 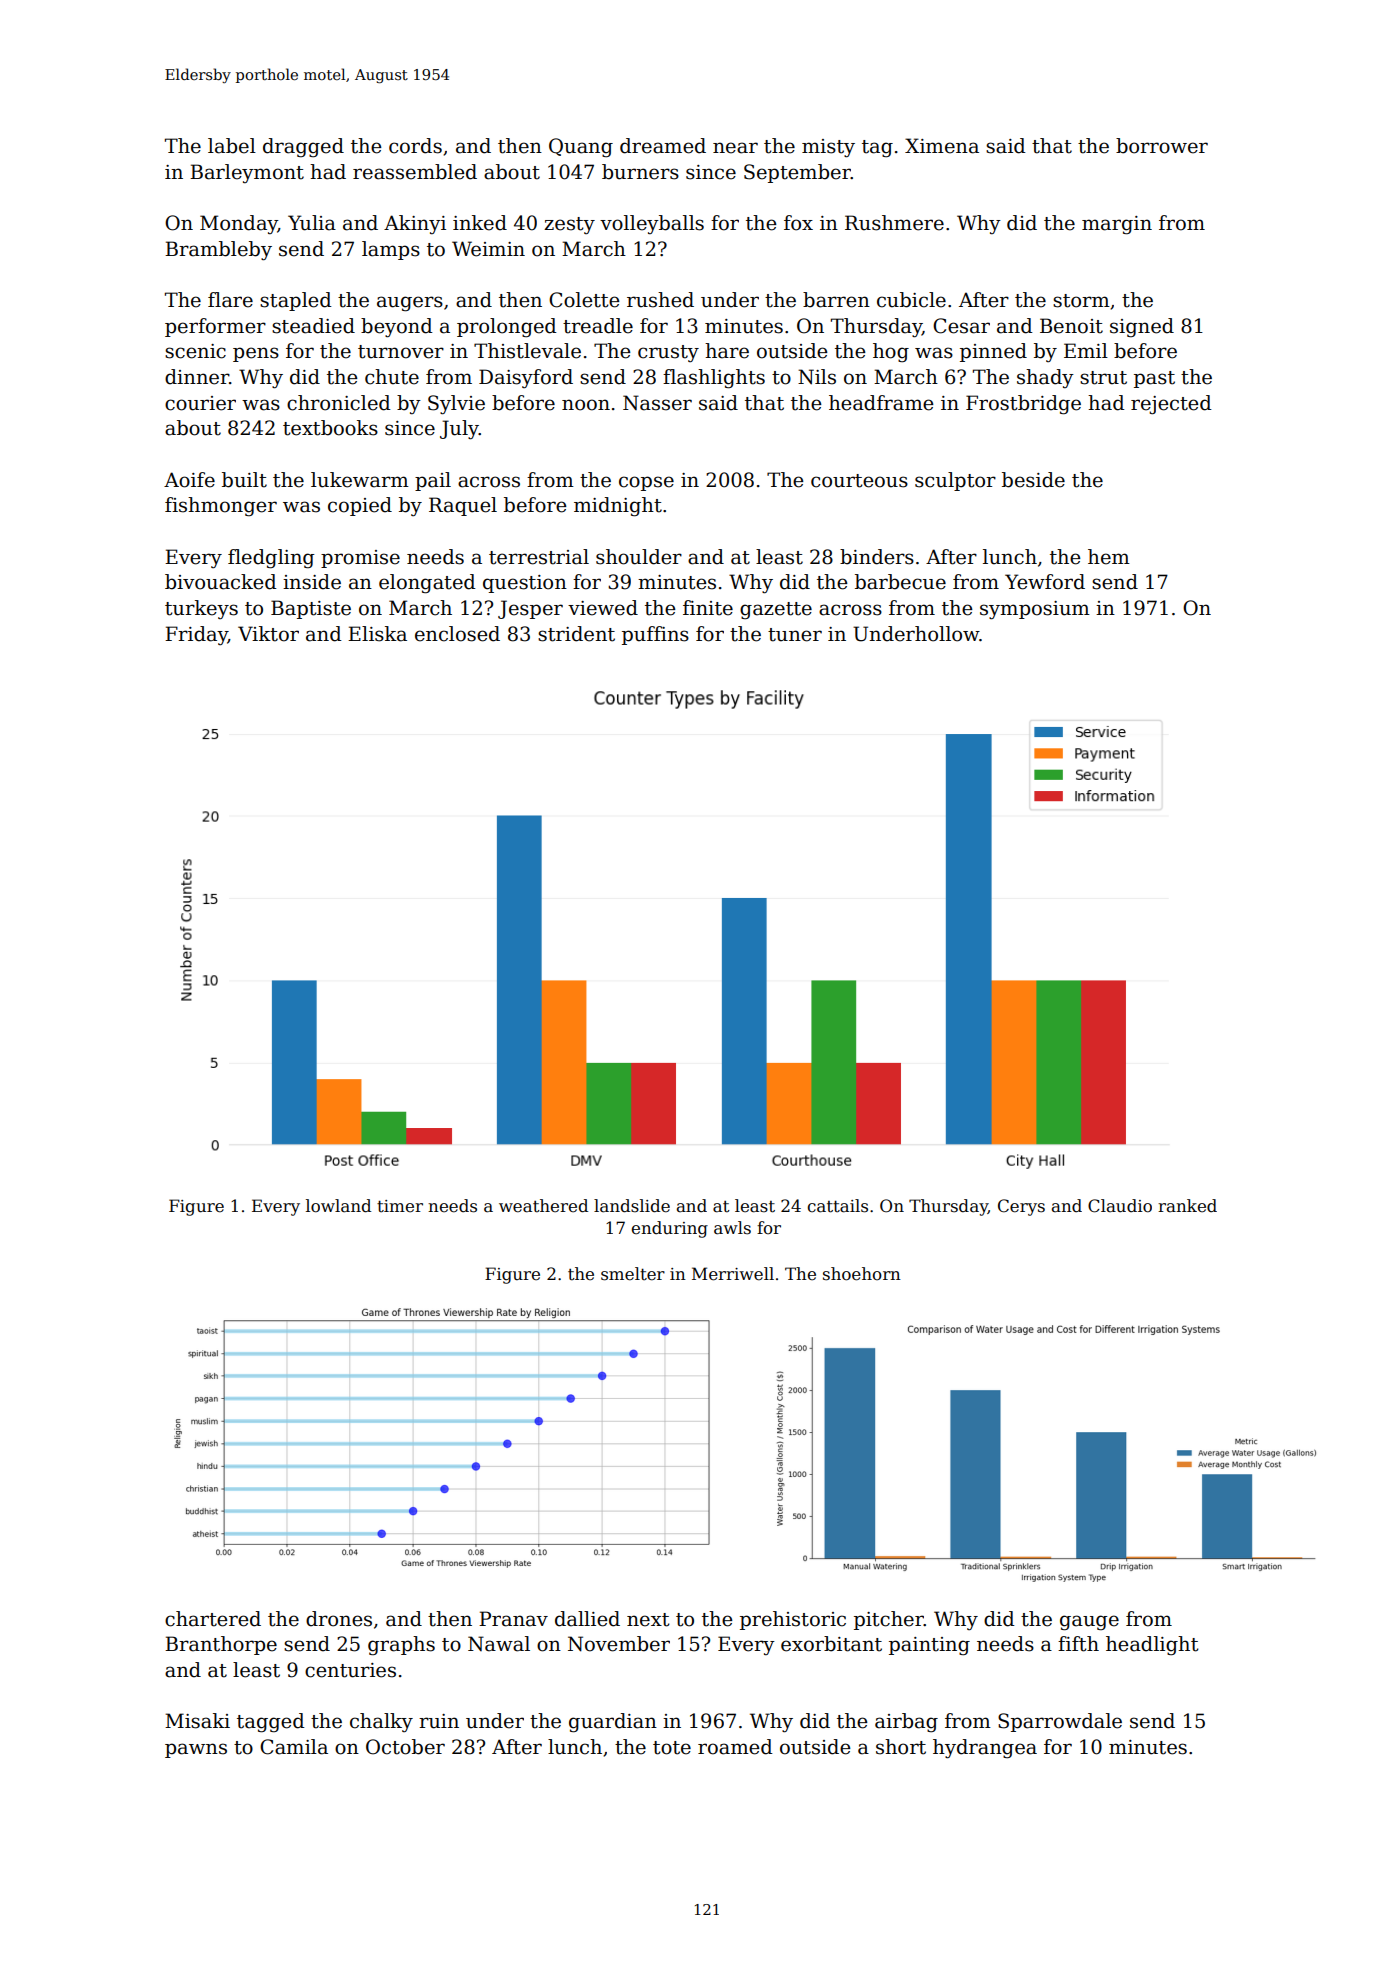 What do you see at coordinates (1162, 146) in the screenshot?
I see `borrower` at bounding box center [1162, 146].
